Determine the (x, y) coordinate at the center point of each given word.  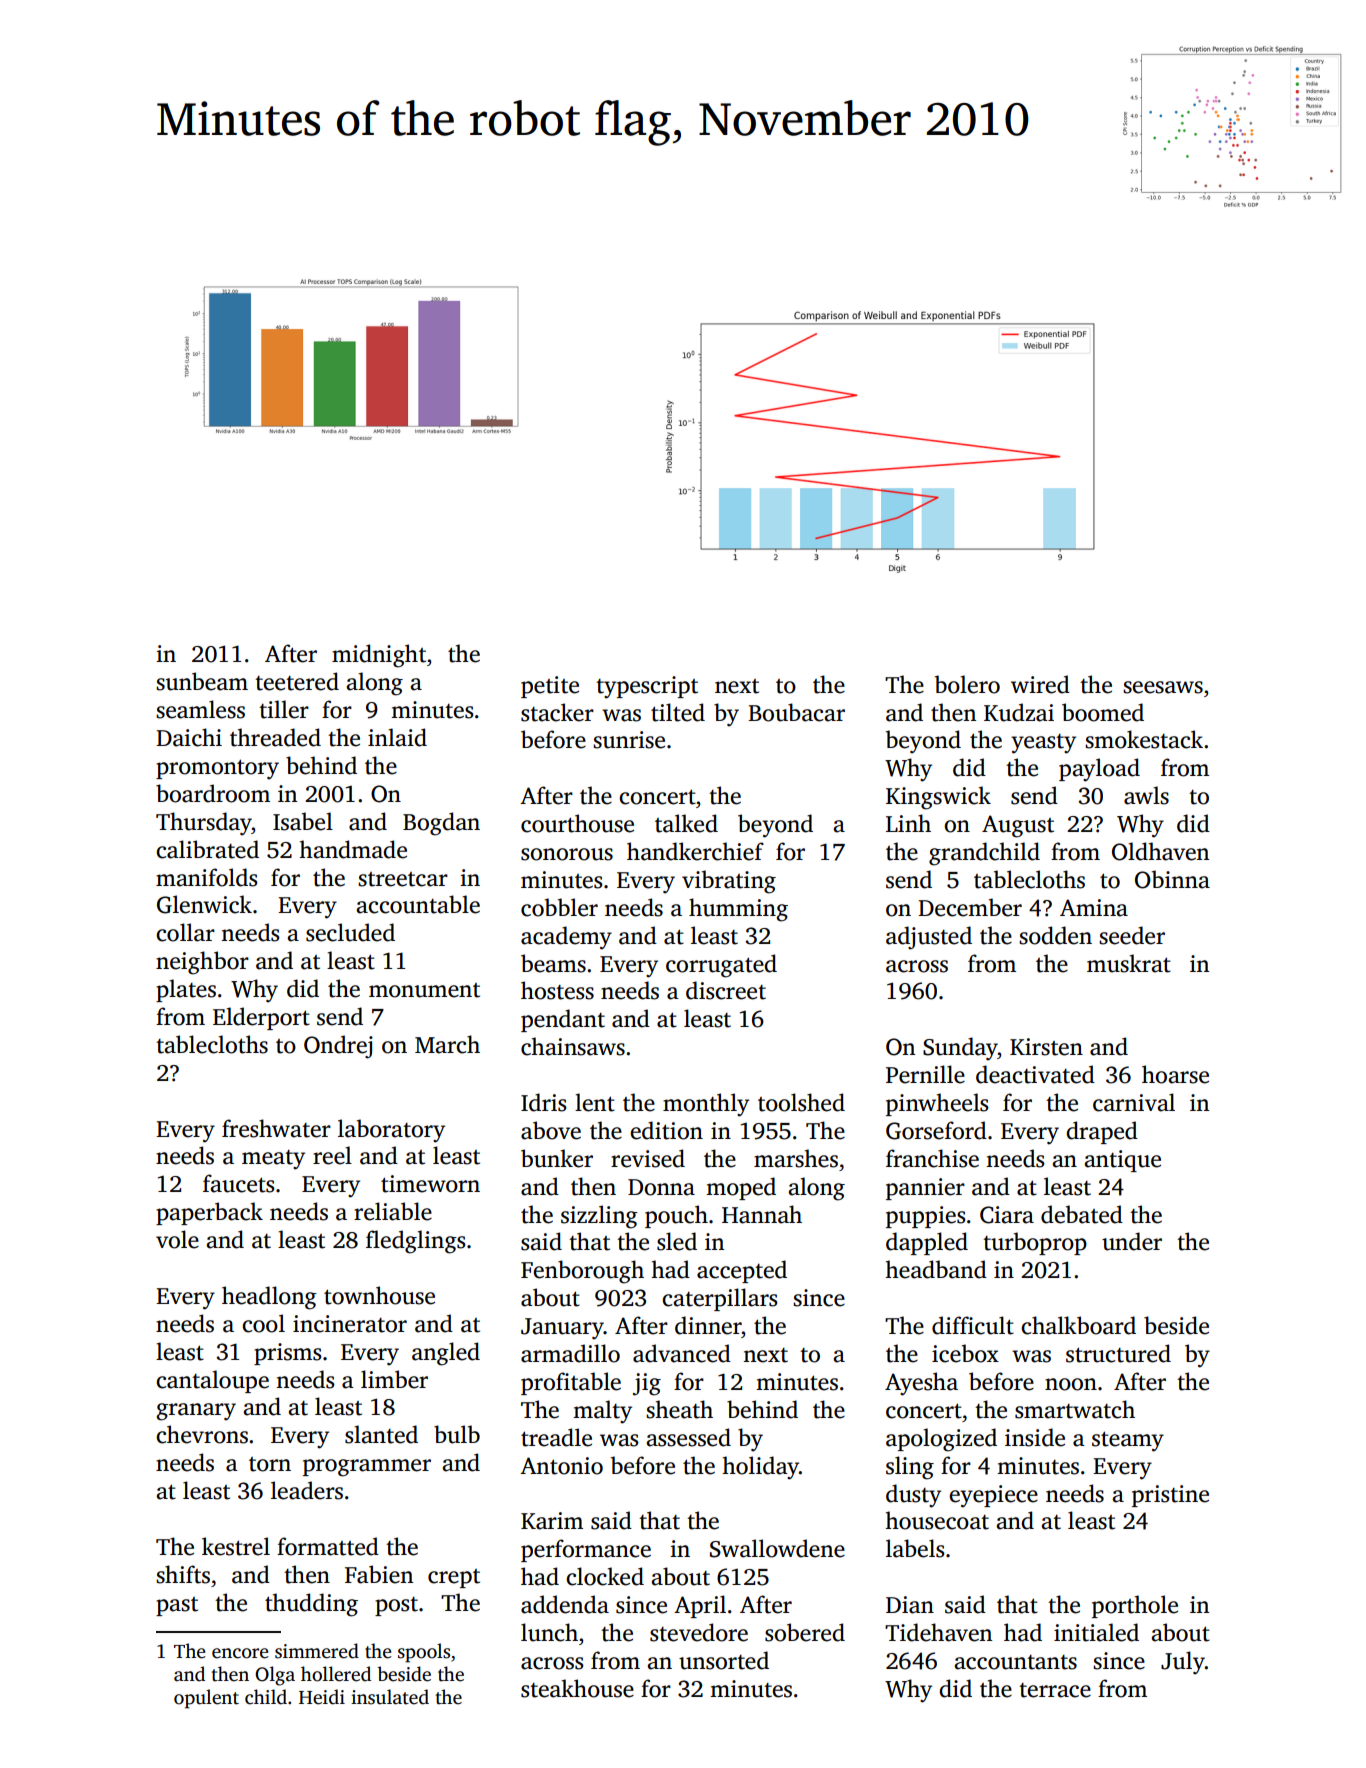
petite (550, 687)
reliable (393, 1211)
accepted (742, 1271)
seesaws (1163, 687)
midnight (379, 656)
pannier (925, 1189)
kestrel (236, 1546)
